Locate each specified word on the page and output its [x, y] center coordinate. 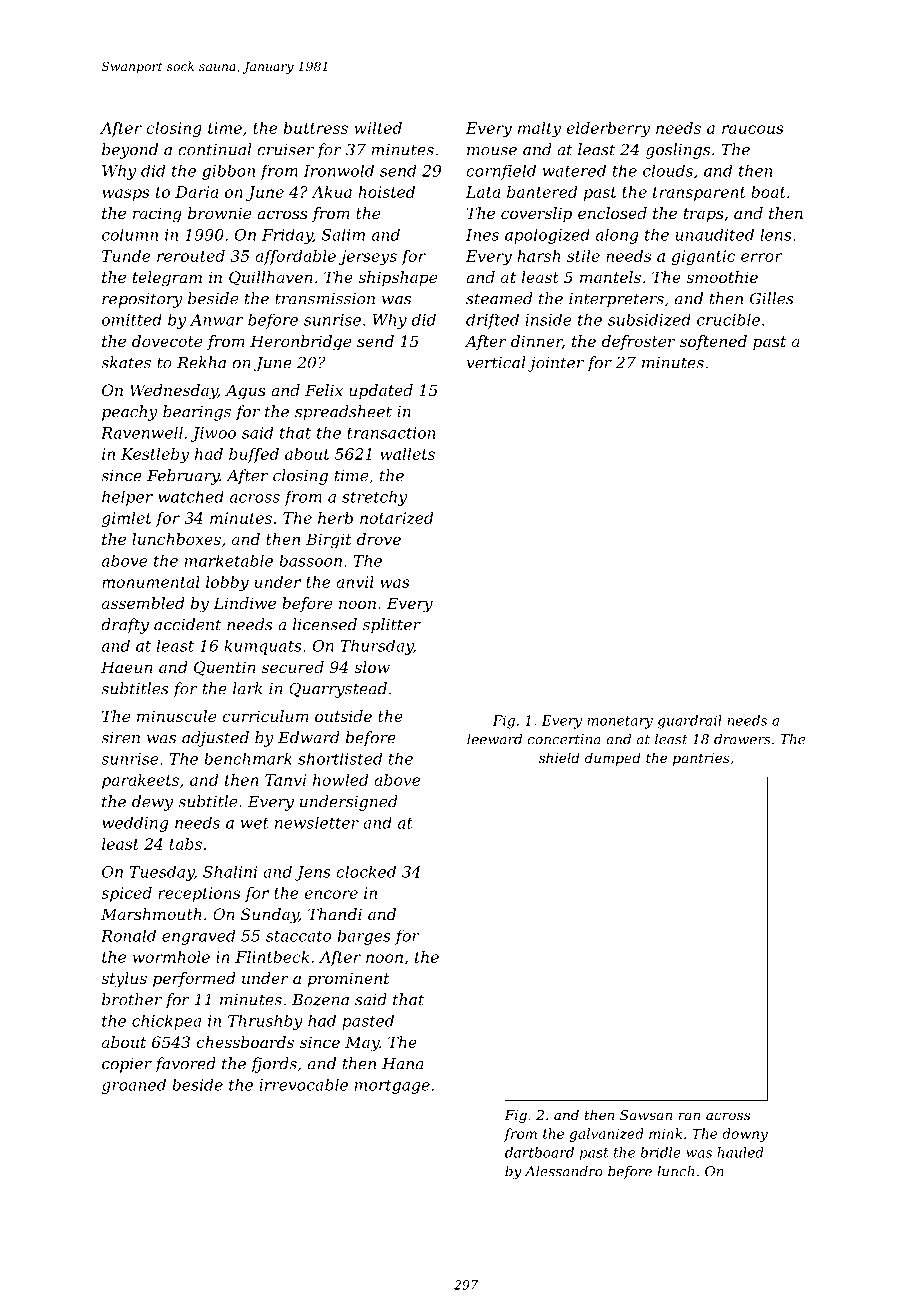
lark [248, 688]
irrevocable [303, 1085]
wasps [126, 195]
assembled [143, 603]
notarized [397, 518]
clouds [668, 170]
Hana [403, 1064]
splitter [392, 626]
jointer [556, 364]
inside [548, 320]
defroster [638, 342]
